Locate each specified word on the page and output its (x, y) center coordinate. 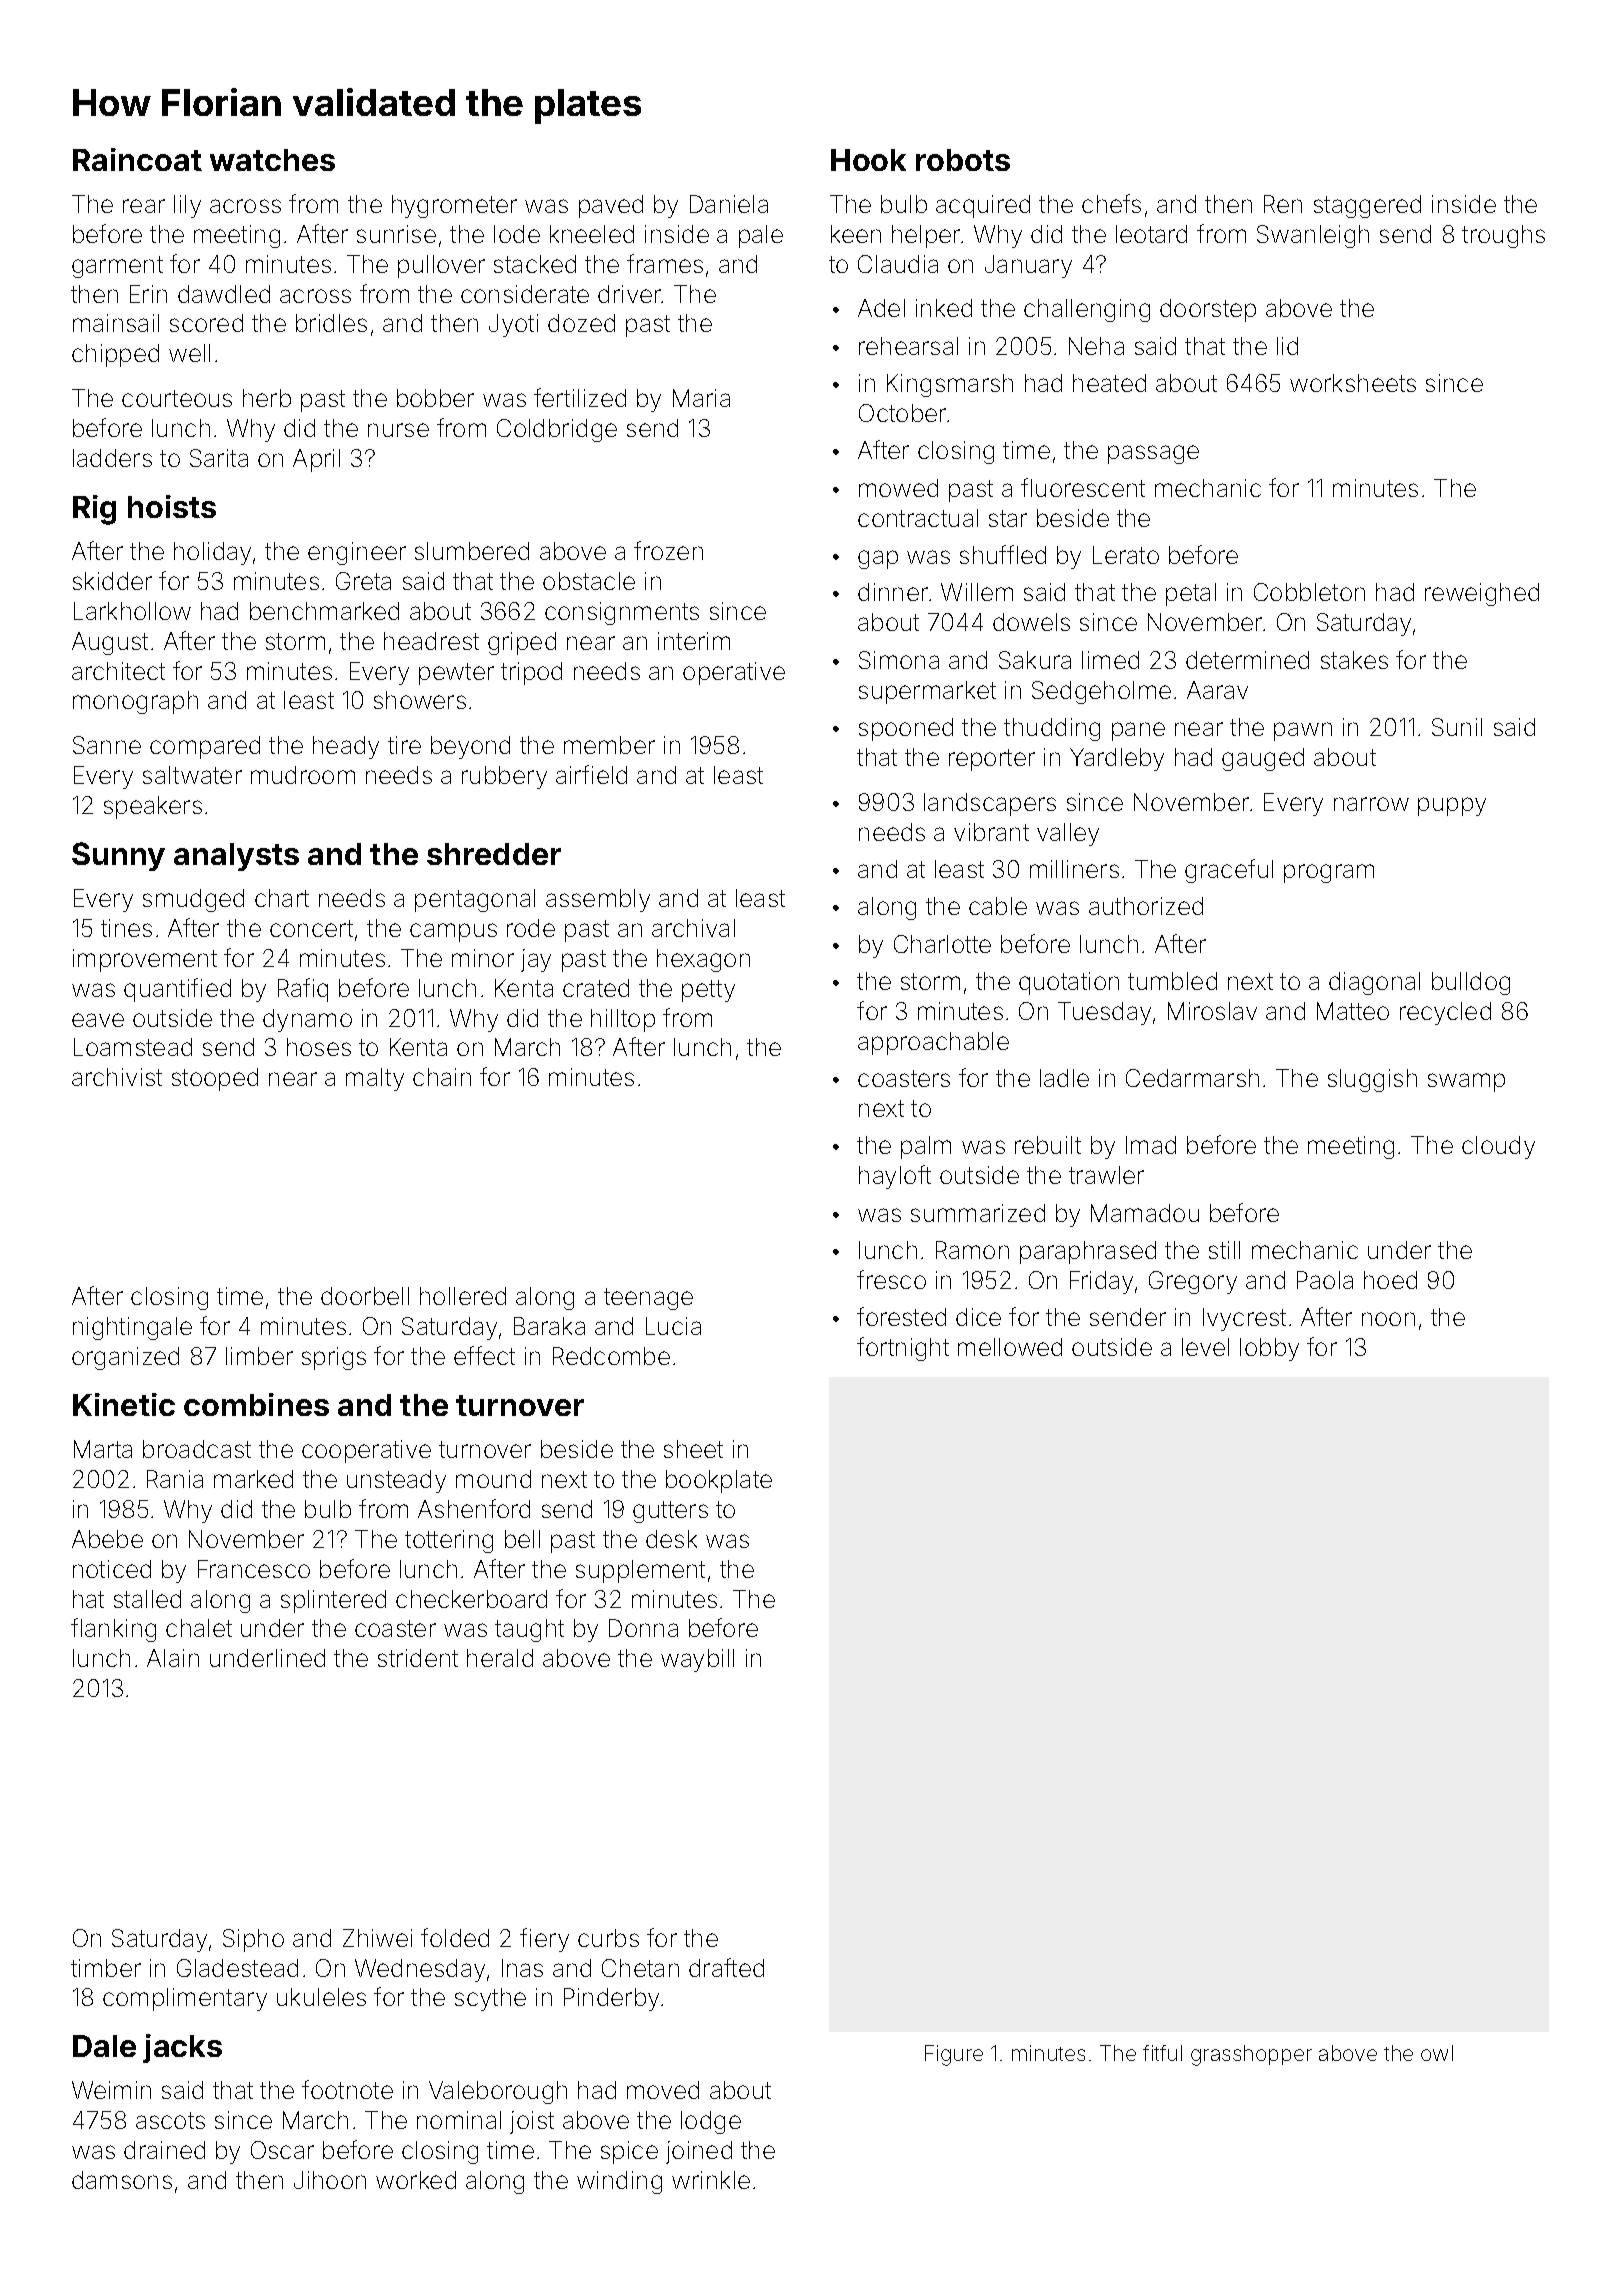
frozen (668, 550)
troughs (1503, 236)
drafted (726, 1967)
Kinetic (124, 1404)
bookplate (719, 1481)
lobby (1269, 1349)
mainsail (116, 323)
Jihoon (330, 2180)
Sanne (107, 745)
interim (694, 641)
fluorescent (1083, 487)
